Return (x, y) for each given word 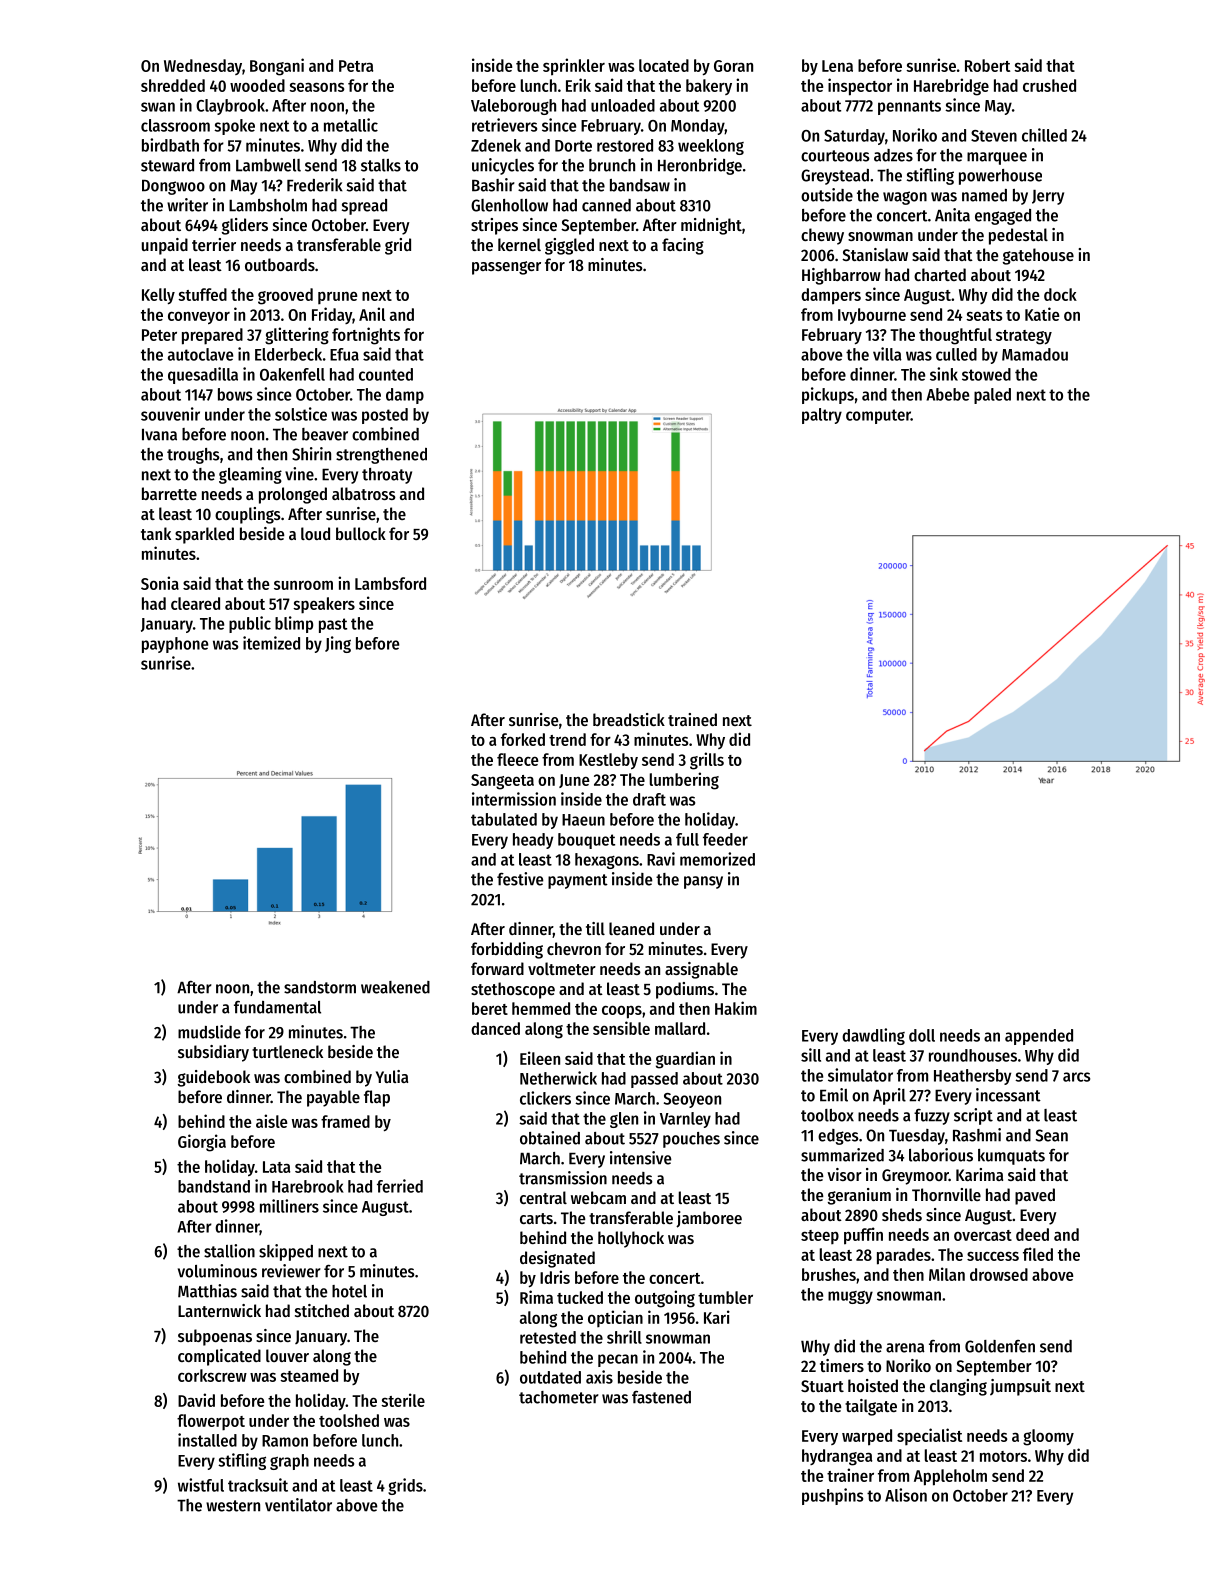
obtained (550, 1138)
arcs (1076, 1077)
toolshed (349, 1420)
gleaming (250, 475)
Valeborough (513, 107)
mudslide (209, 1032)
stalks (381, 165)
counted (386, 374)
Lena (837, 66)
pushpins (832, 1496)
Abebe (947, 394)
